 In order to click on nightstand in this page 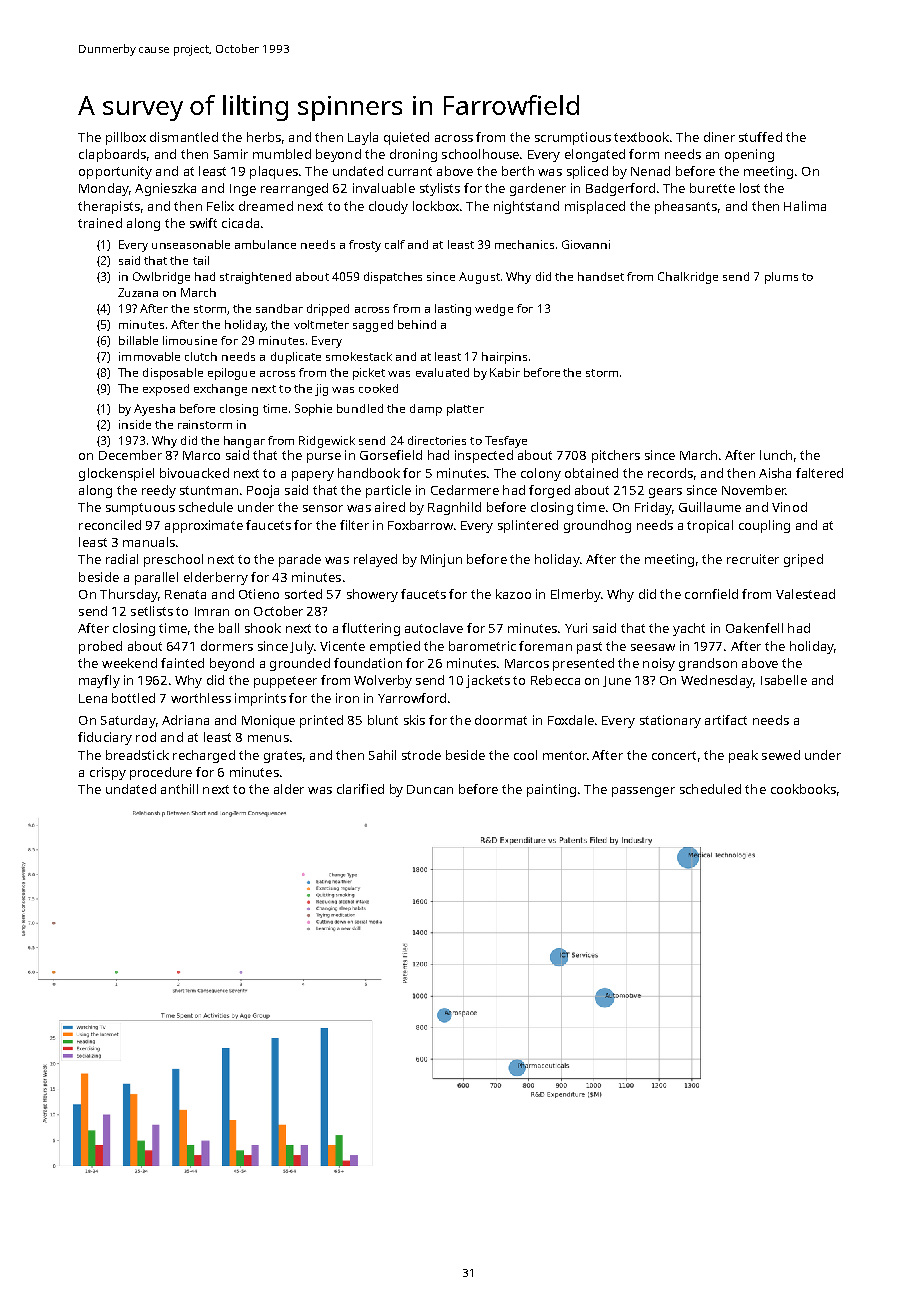, I will do `click(526, 207)`.
